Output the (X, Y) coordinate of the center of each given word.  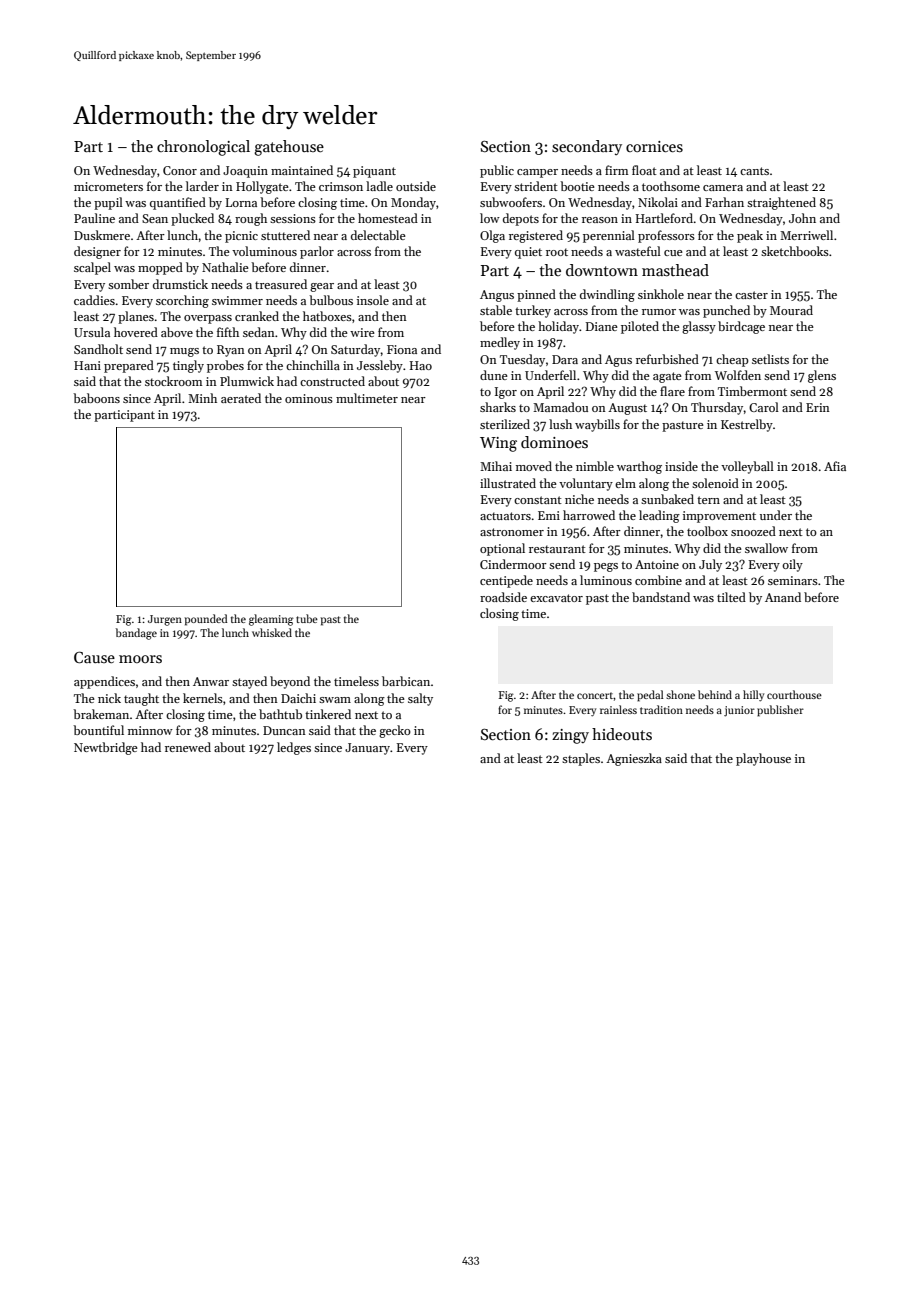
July (710, 565)
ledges (294, 748)
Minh (202, 398)
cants (754, 171)
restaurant (557, 549)
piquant (374, 172)
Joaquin (245, 172)
